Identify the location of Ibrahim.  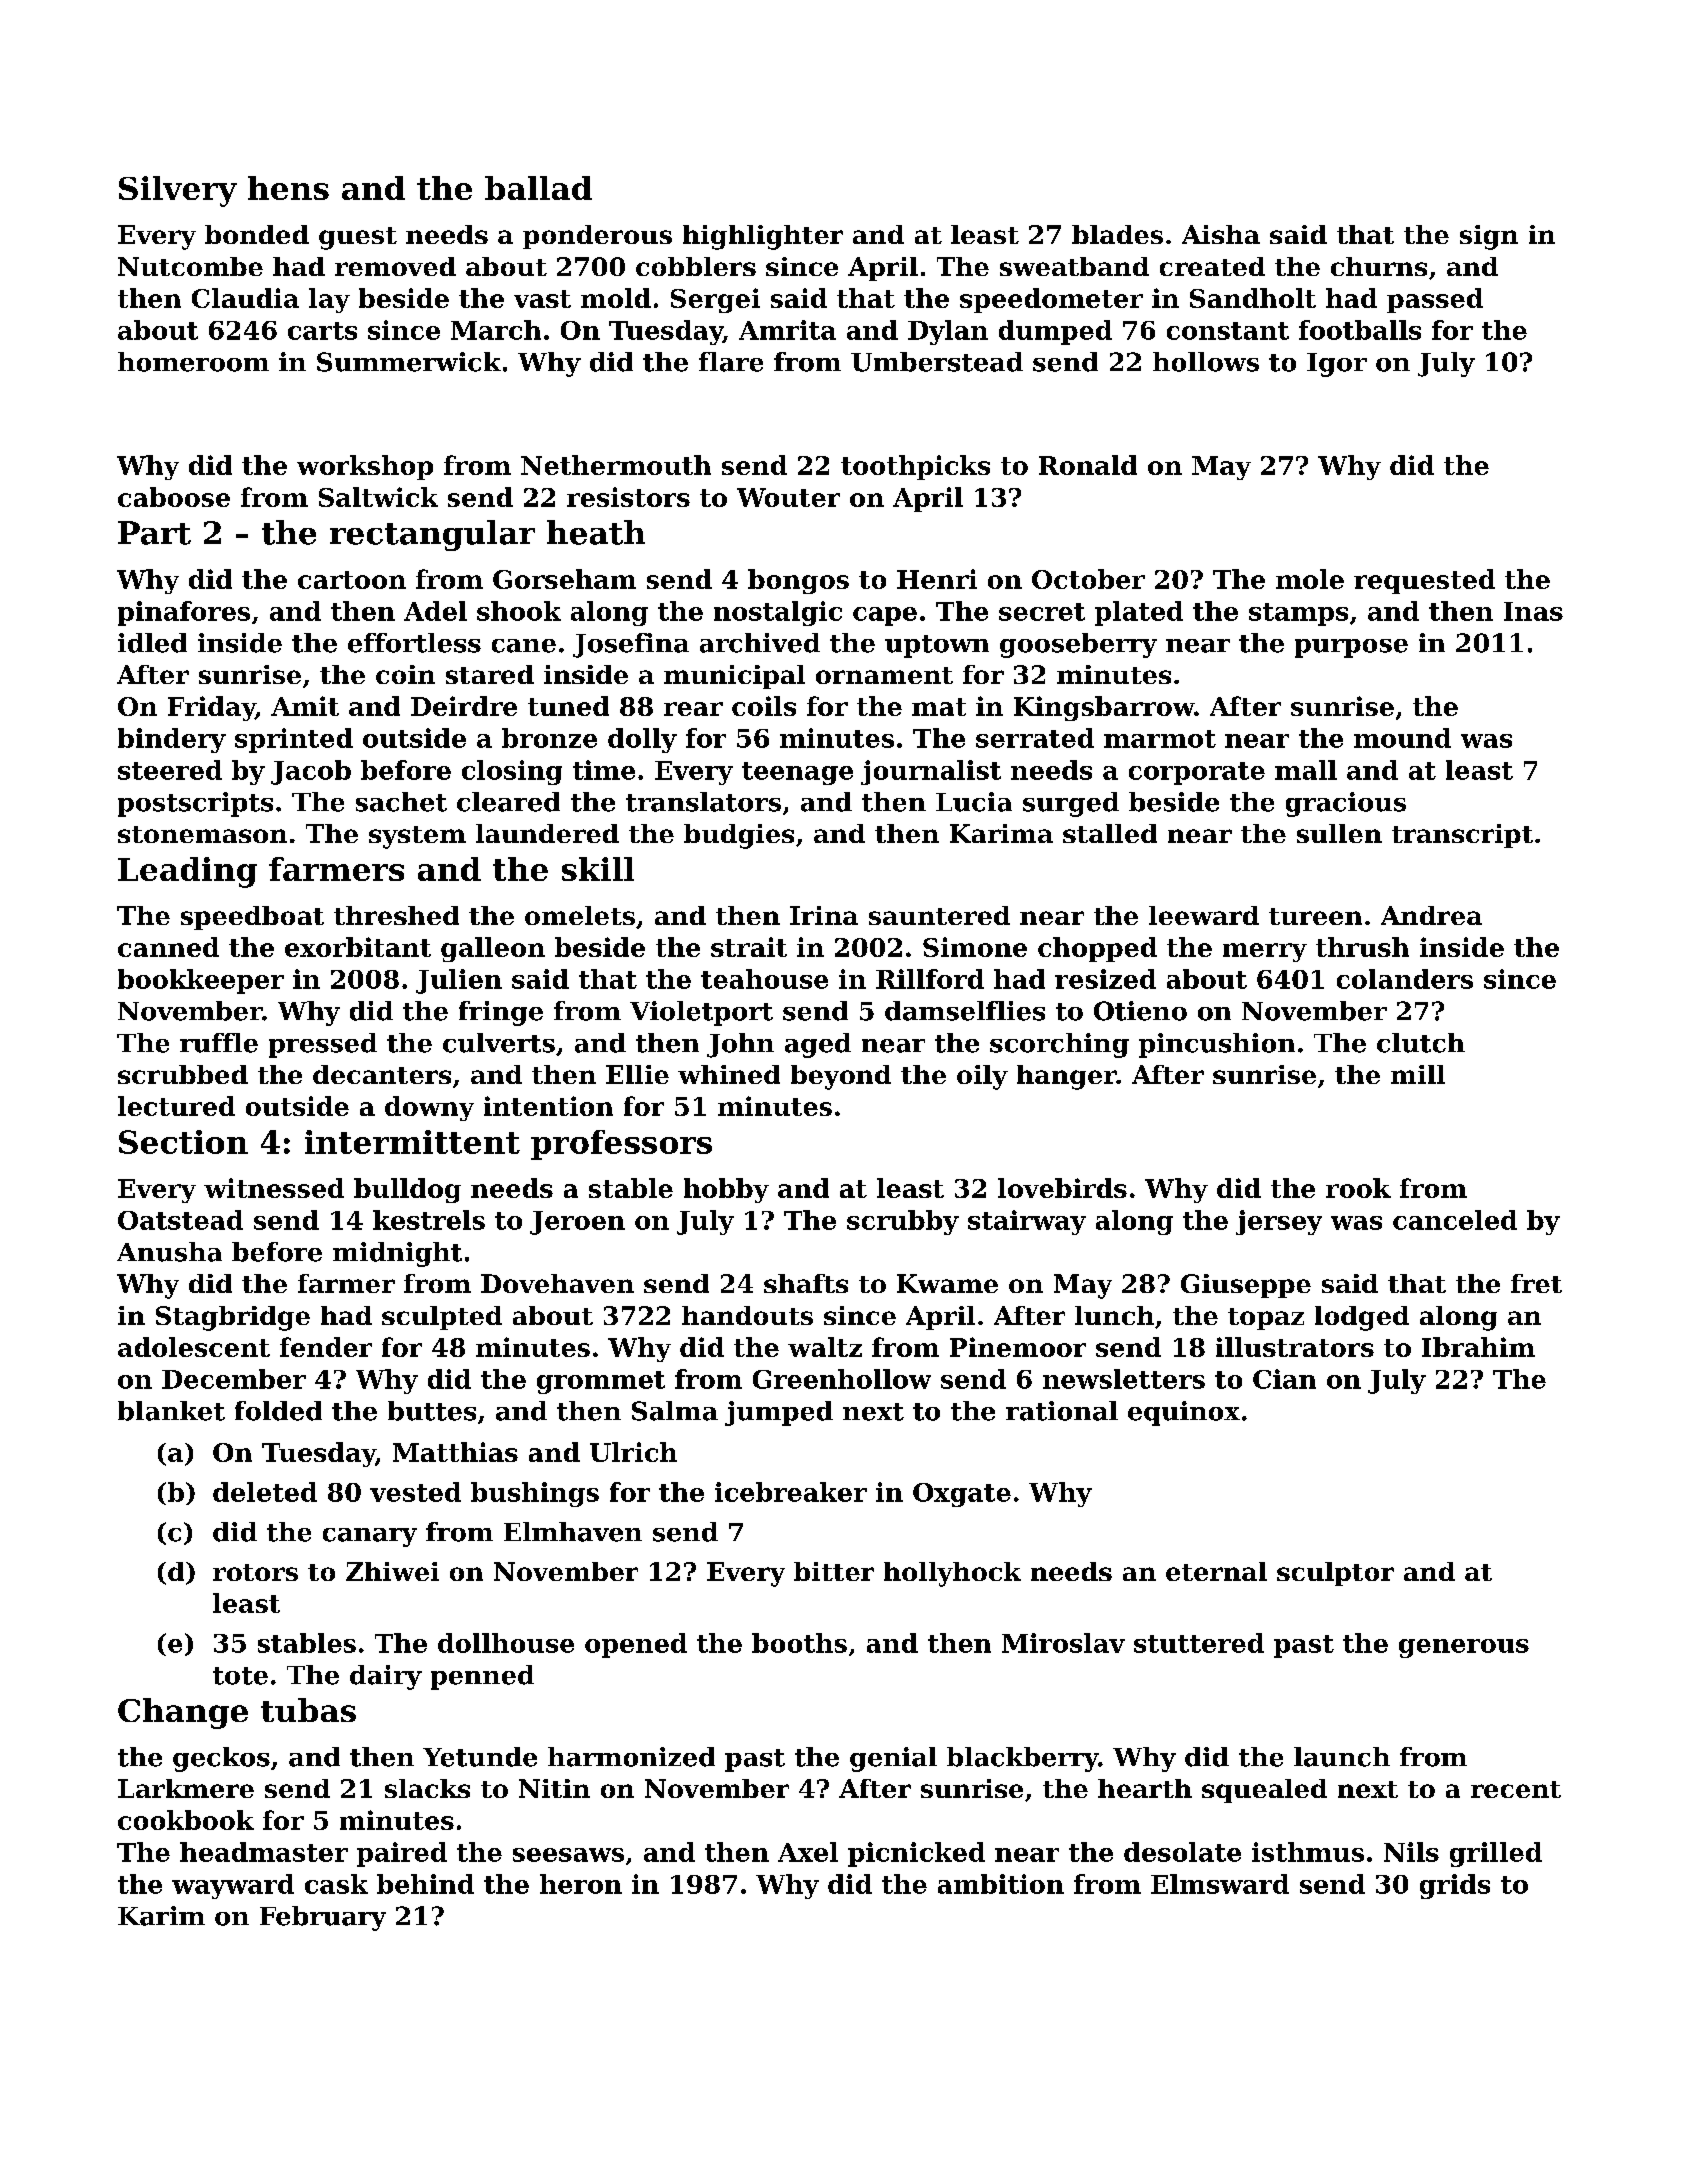
(1478, 1347).
